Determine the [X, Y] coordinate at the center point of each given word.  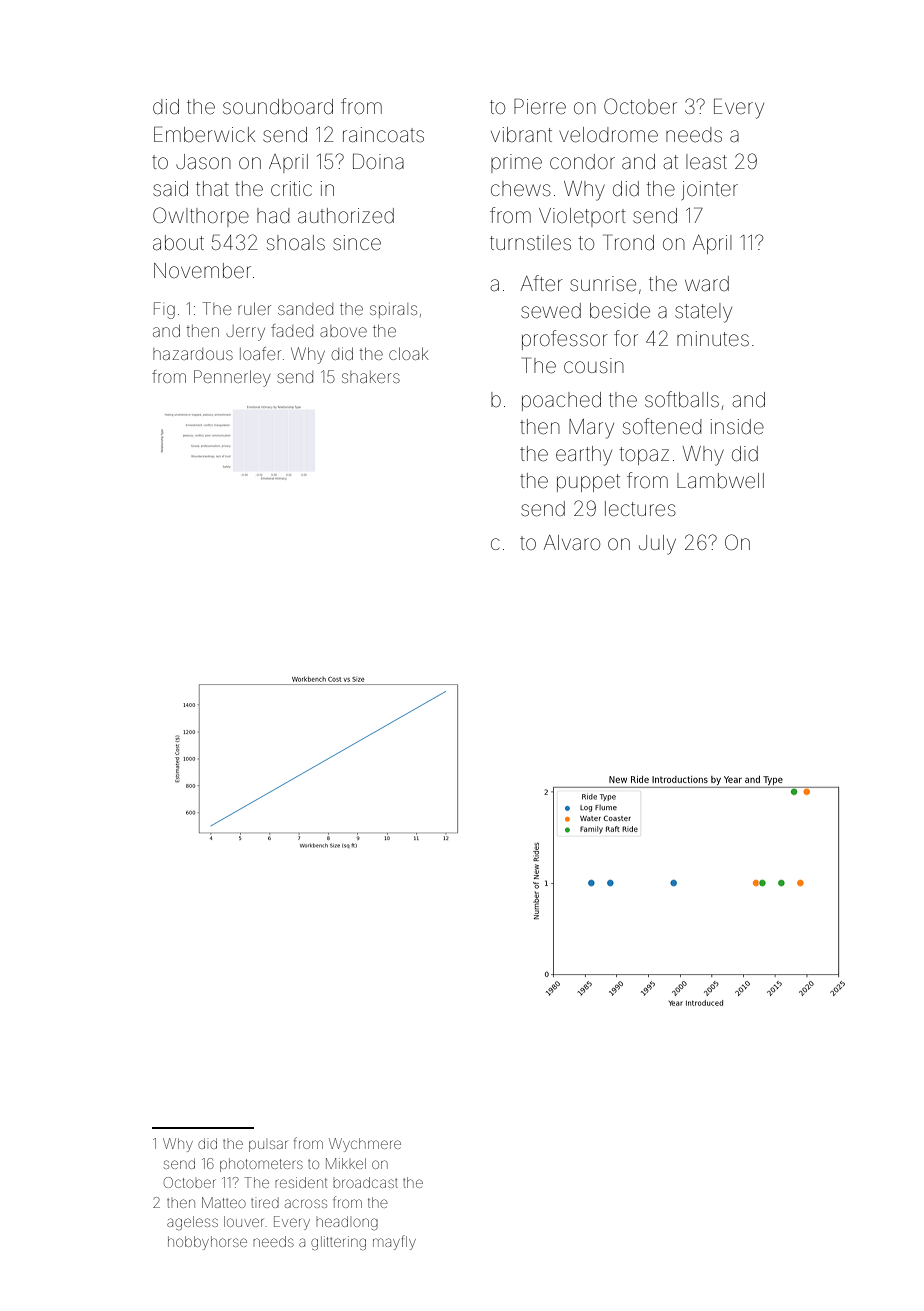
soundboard [278, 106]
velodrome [608, 135]
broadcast [365, 1182]
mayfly [394, 1242]
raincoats [383, 134]
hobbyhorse [207, 1243]
